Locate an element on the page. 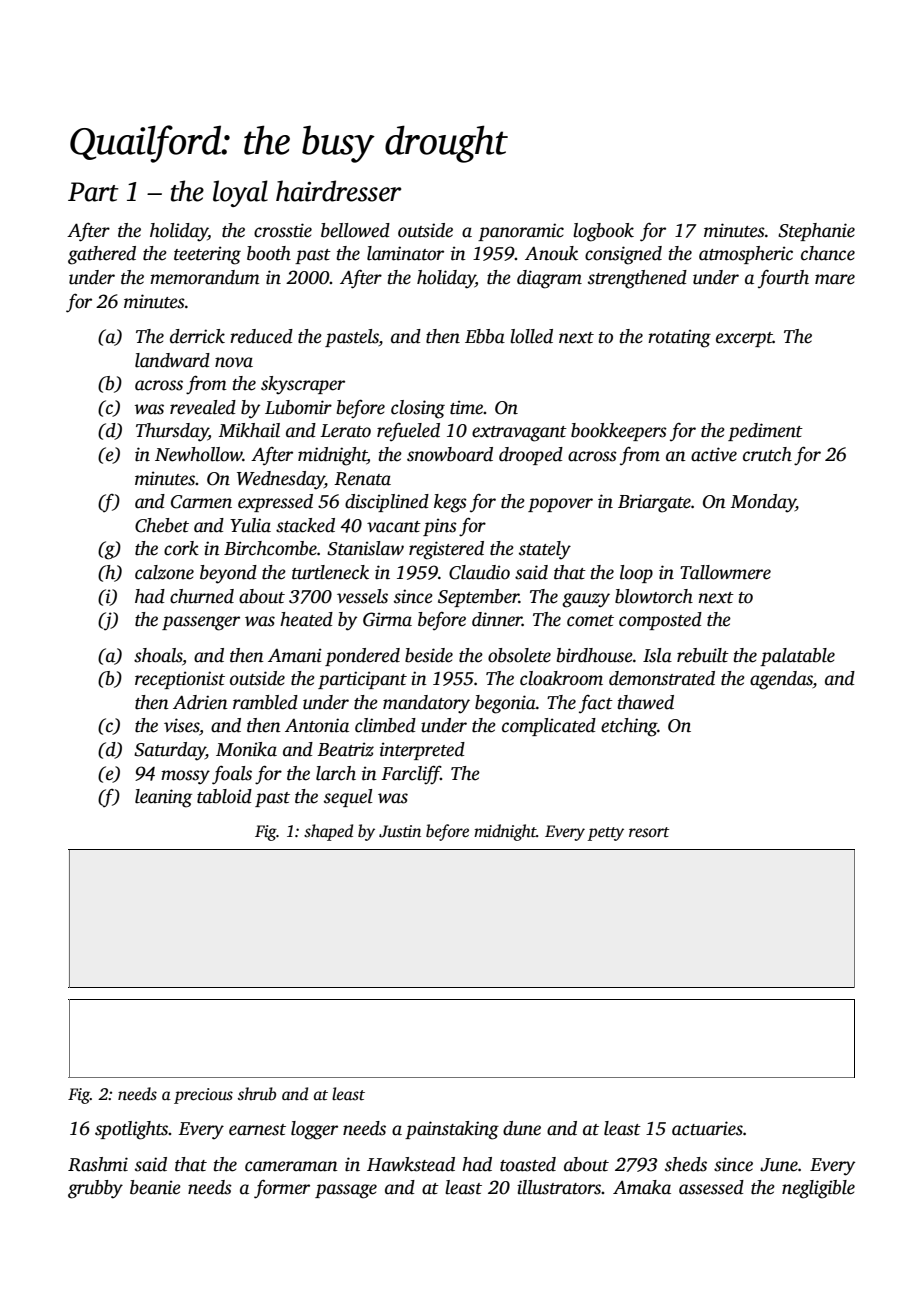 The image size is (924, 1308). shrub is located at coordinates (257, 1094).
